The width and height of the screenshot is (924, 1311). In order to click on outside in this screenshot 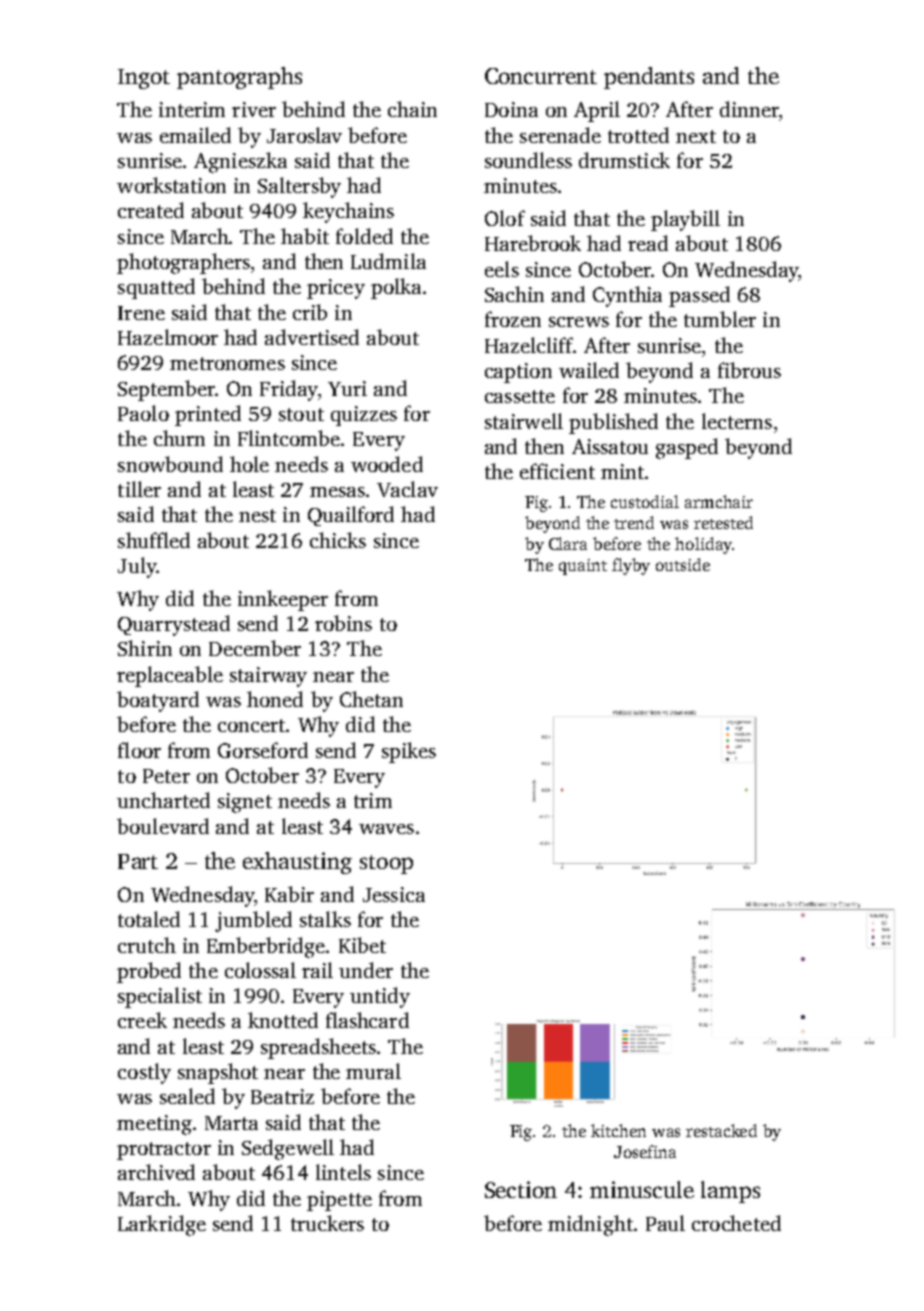, I will do `click(683, 564)`.
